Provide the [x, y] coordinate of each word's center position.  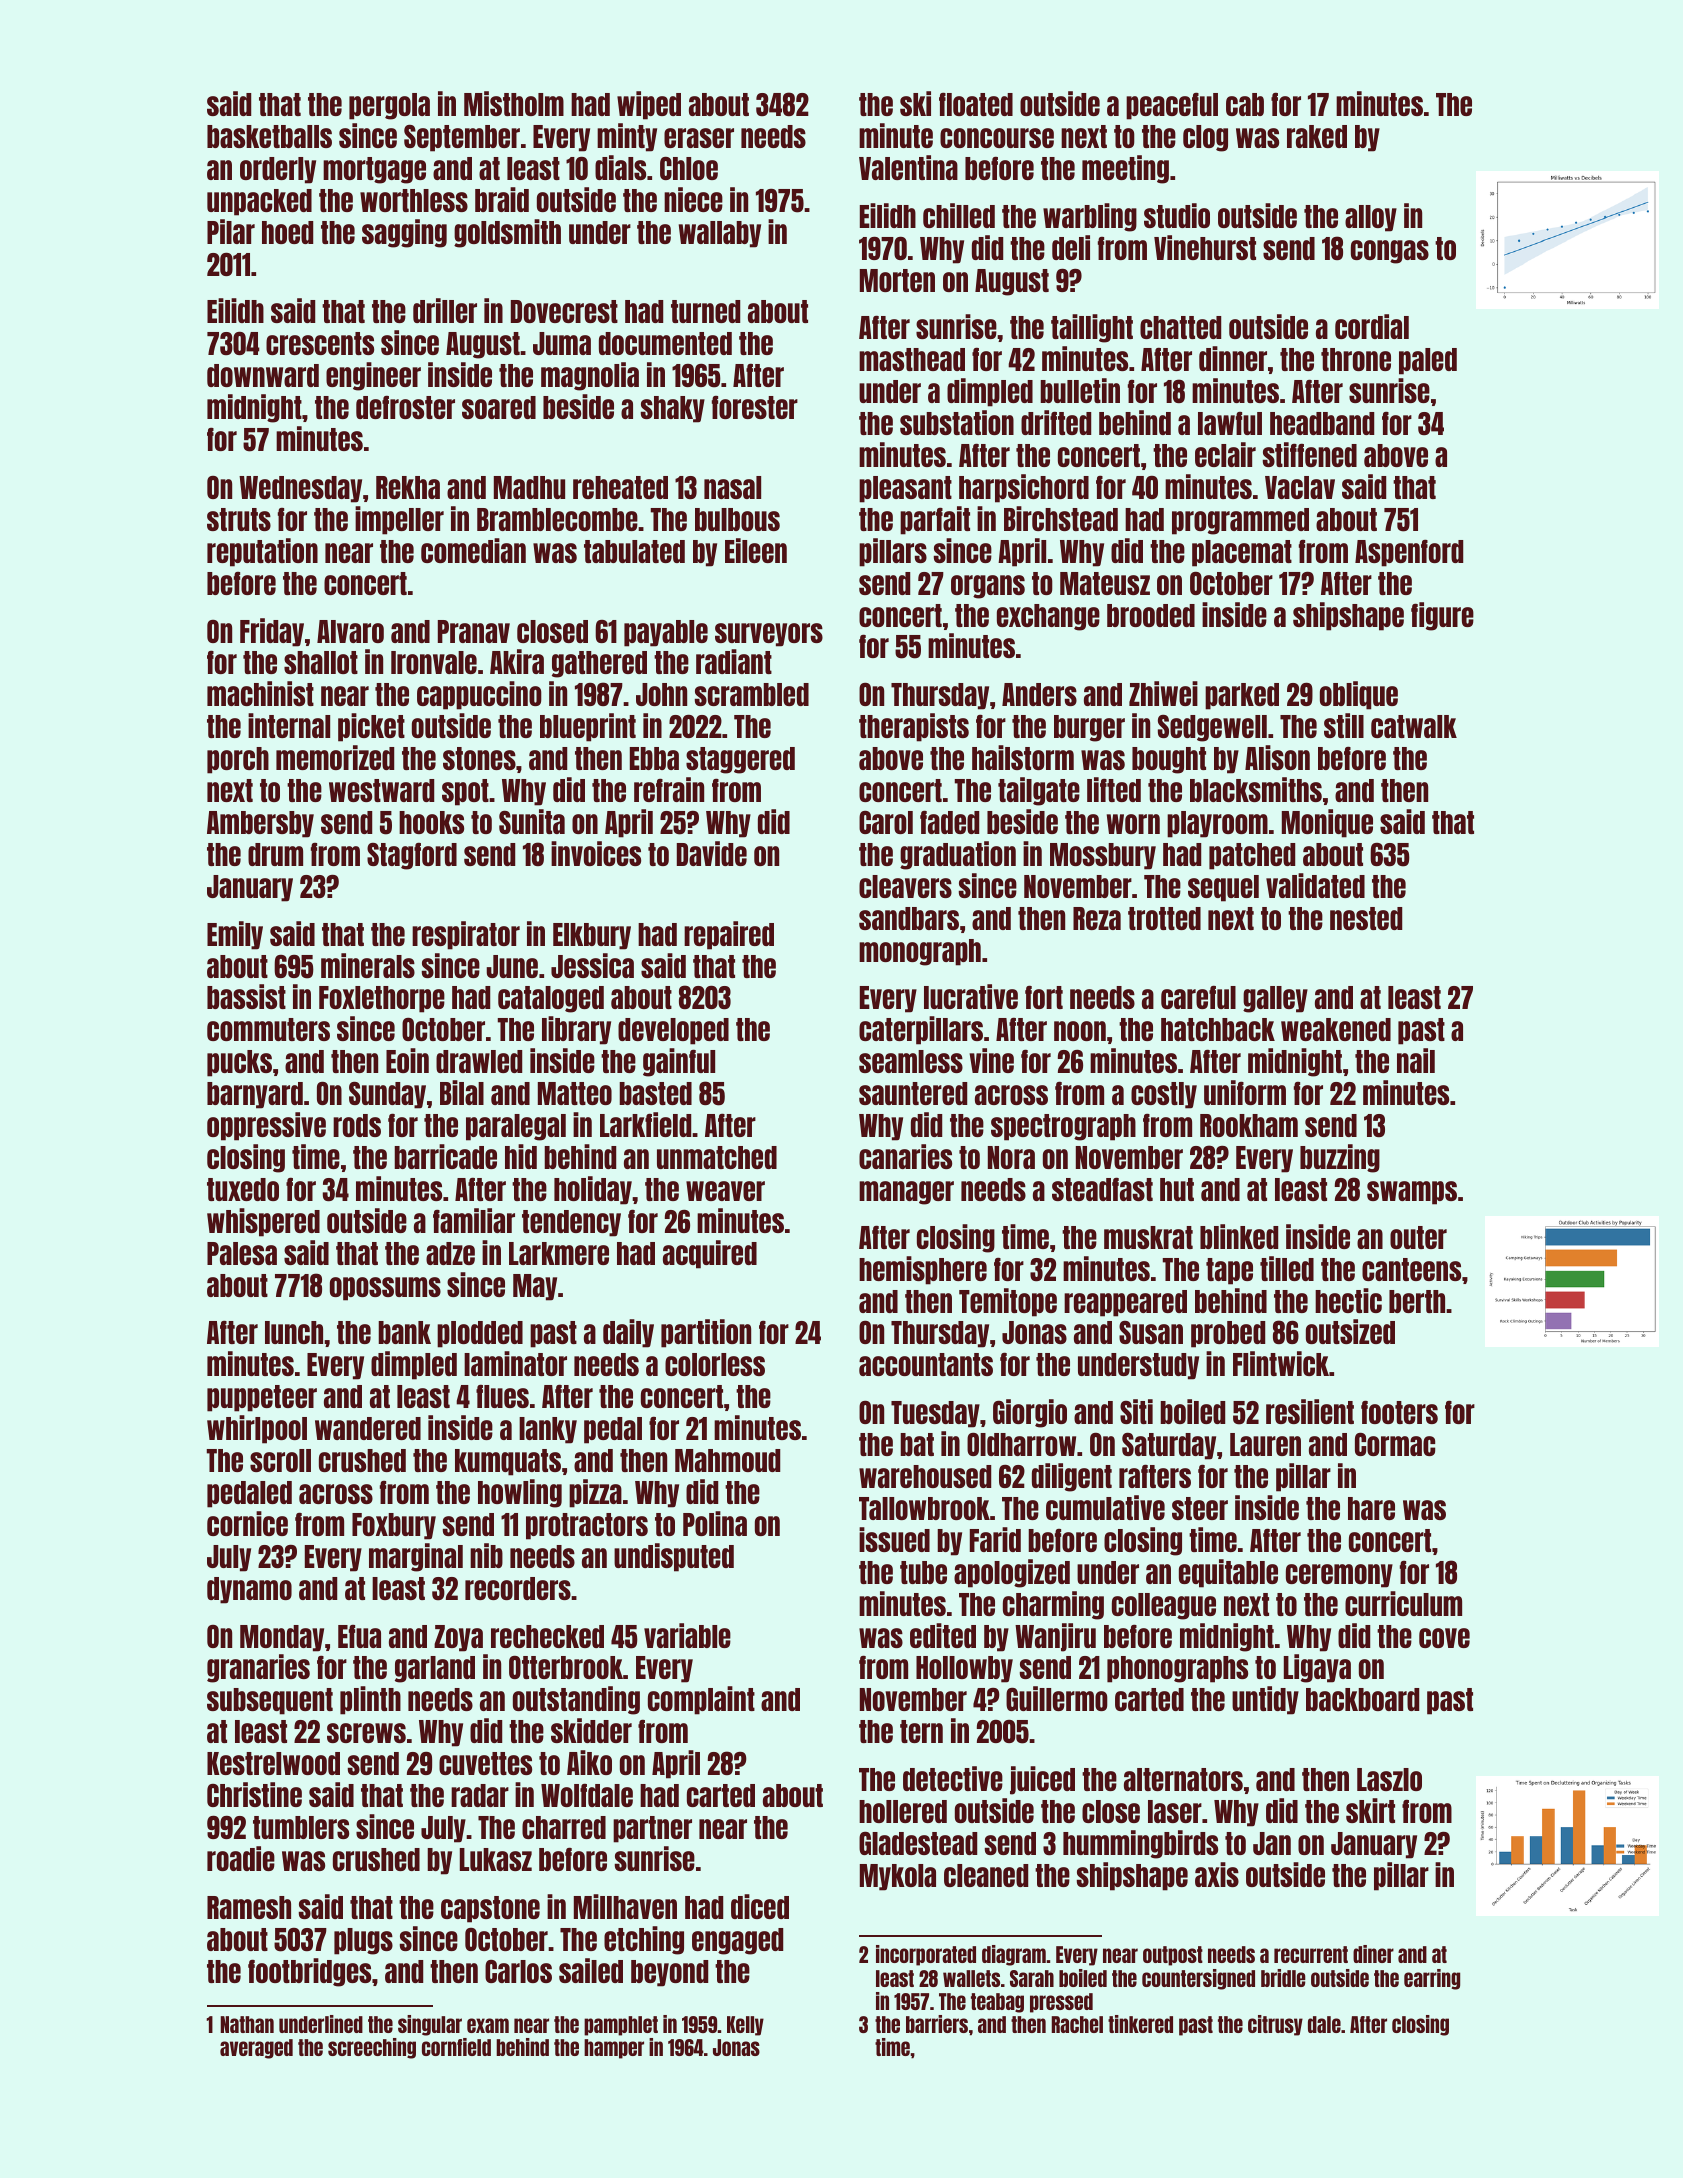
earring [1432, 1979]
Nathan [247, 2024]
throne [1356, 359]
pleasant [905, 489]
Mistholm [514, 103]
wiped [649, 105]
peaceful [1172, 106]
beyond [669, 1973]
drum [275, 854]
